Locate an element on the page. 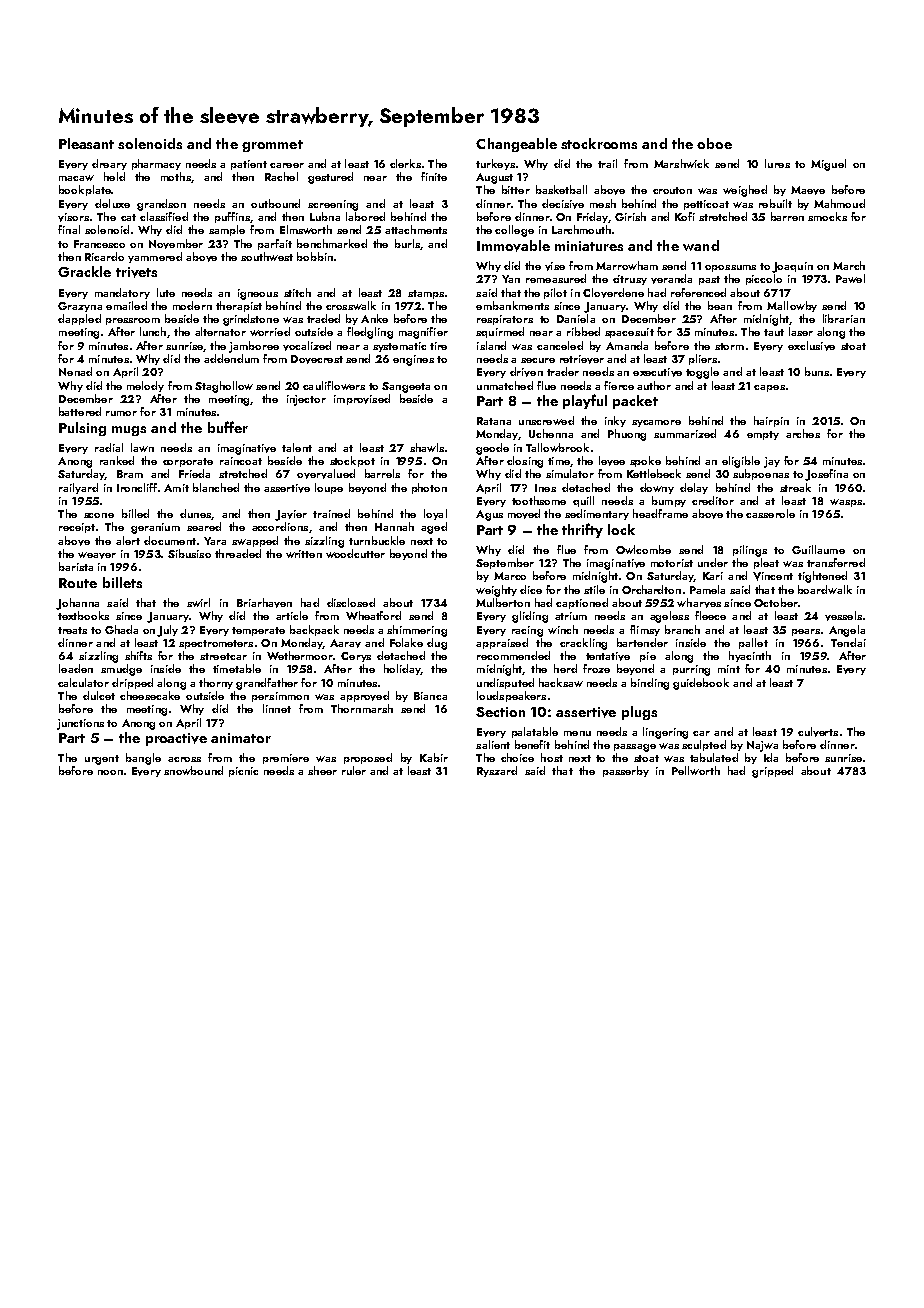  moths is located at coordinates (176, 176).
